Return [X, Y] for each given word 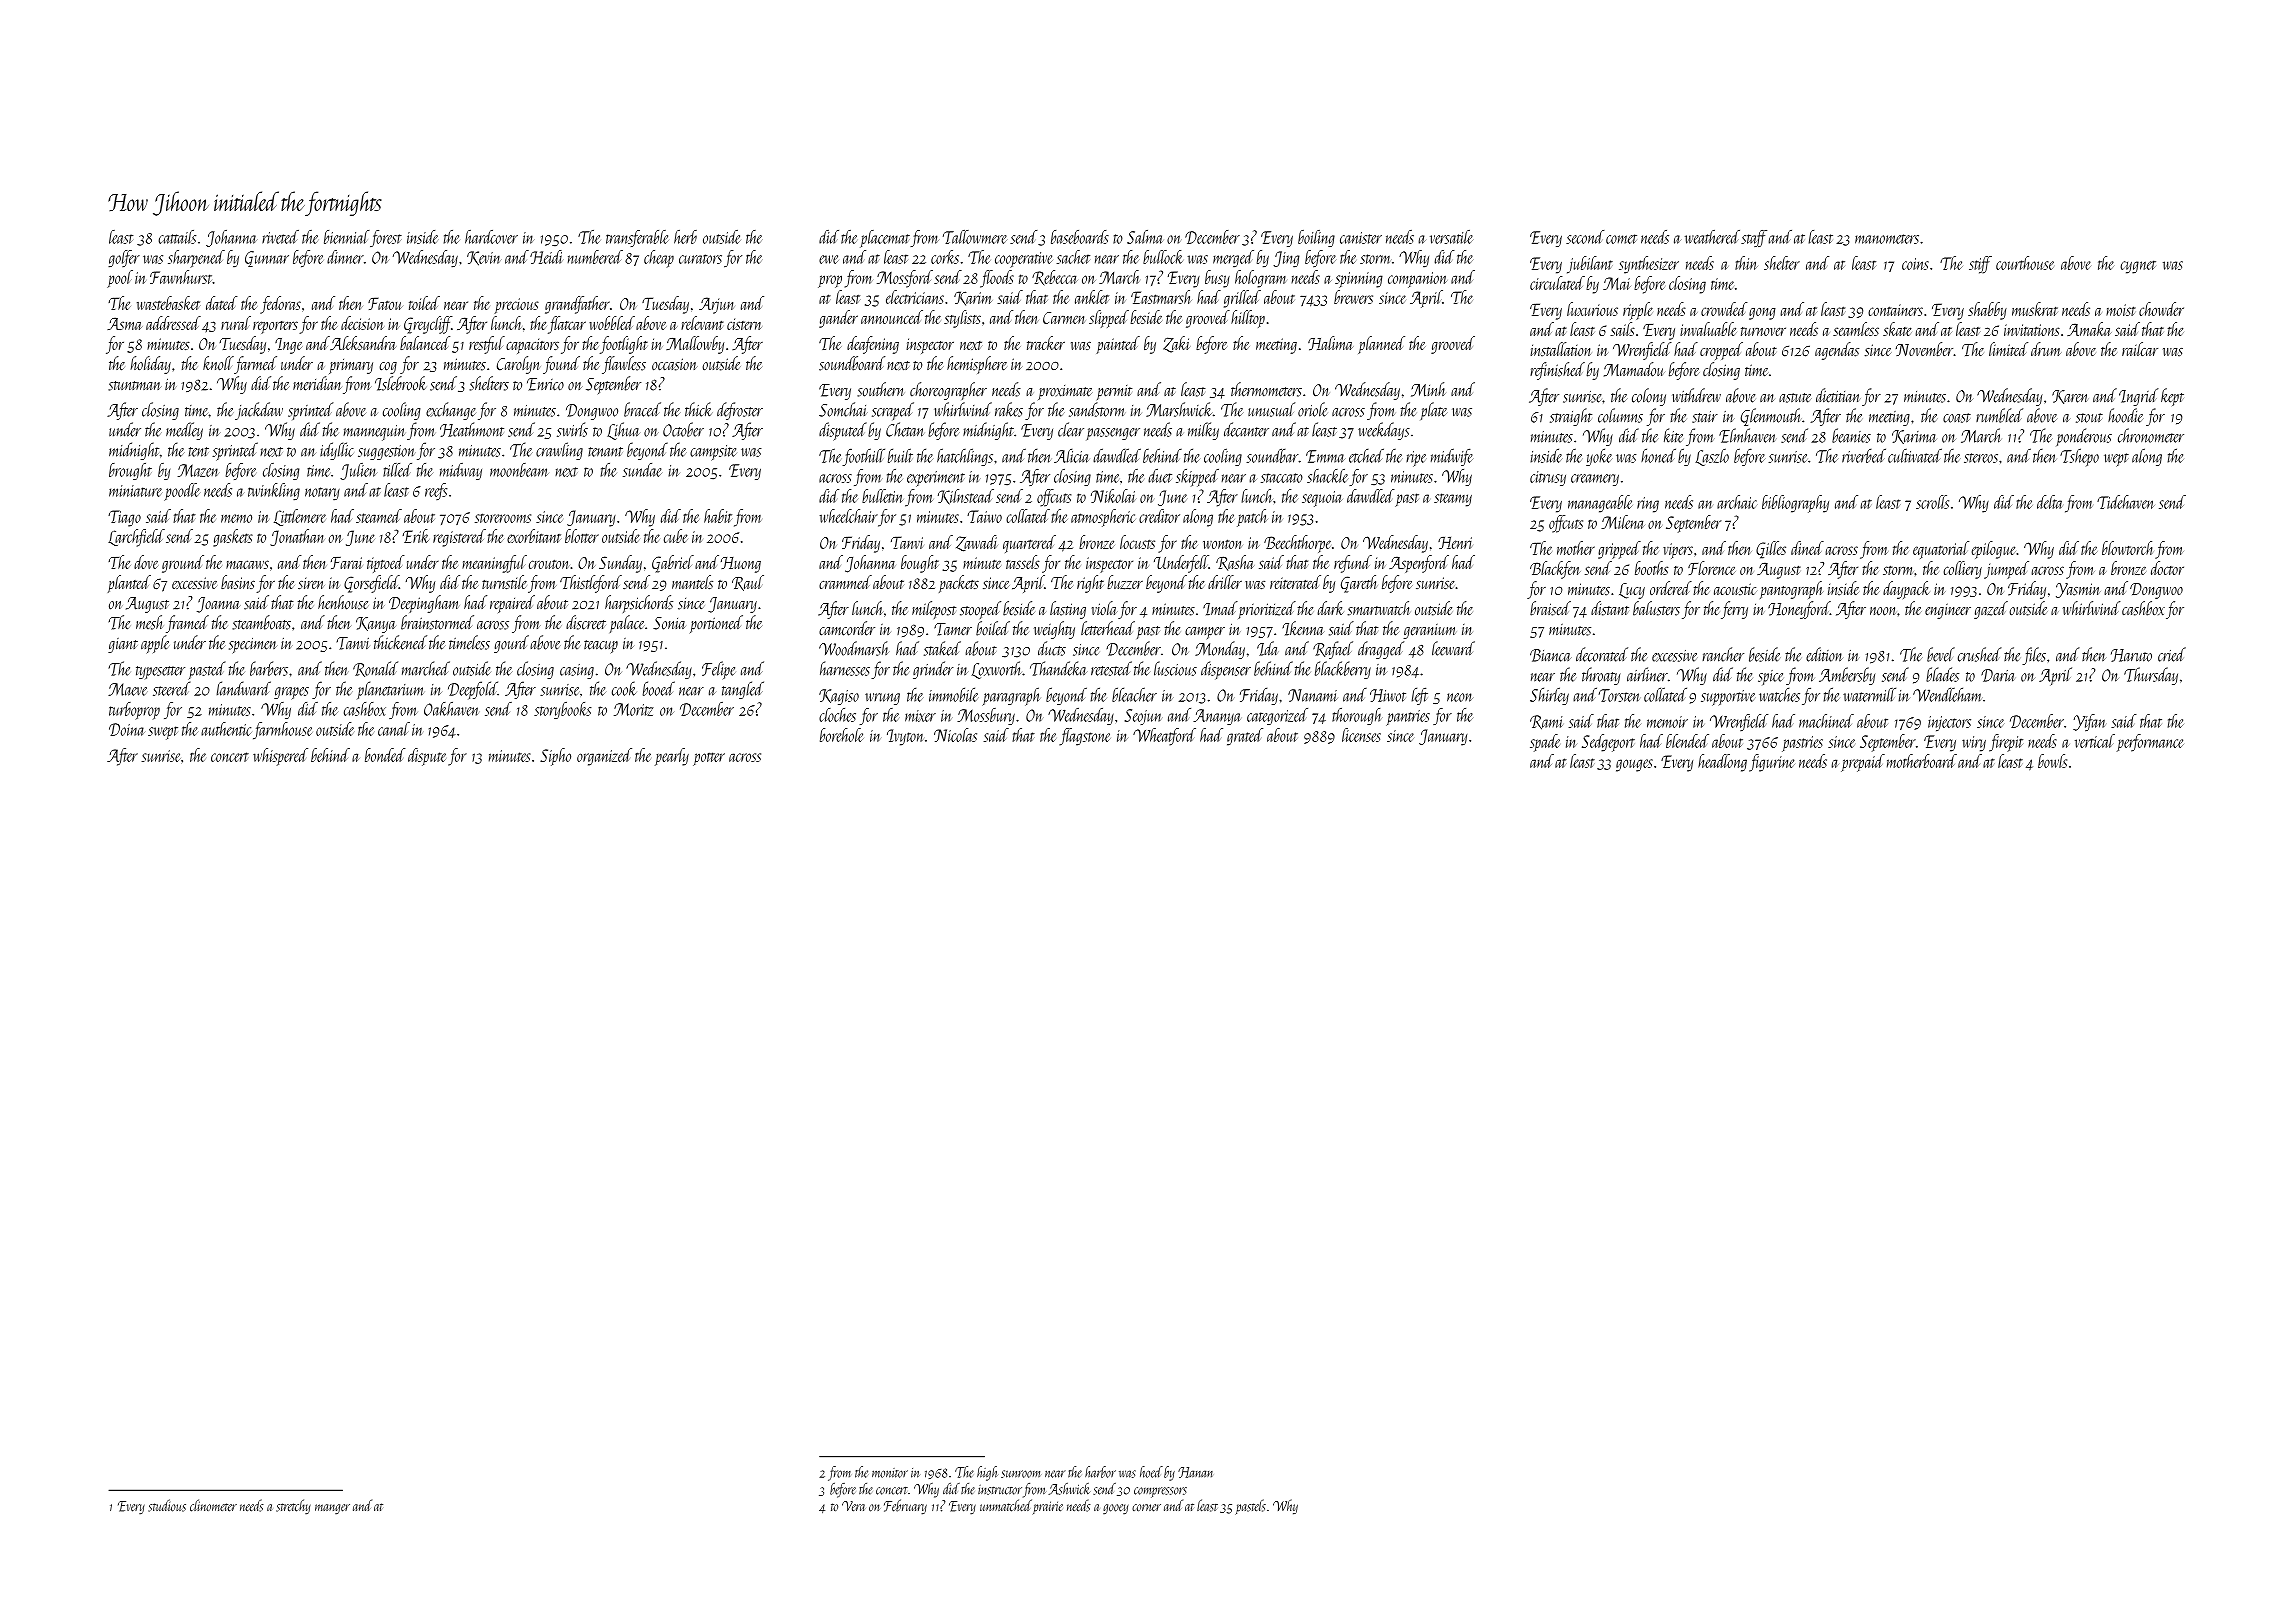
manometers [1887, 239]
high [987, 1473]
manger [332, 1509]
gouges [1634, 765]
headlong [1722, 763]
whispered [280, 757]
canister [1361, 238]
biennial [347, 237]
